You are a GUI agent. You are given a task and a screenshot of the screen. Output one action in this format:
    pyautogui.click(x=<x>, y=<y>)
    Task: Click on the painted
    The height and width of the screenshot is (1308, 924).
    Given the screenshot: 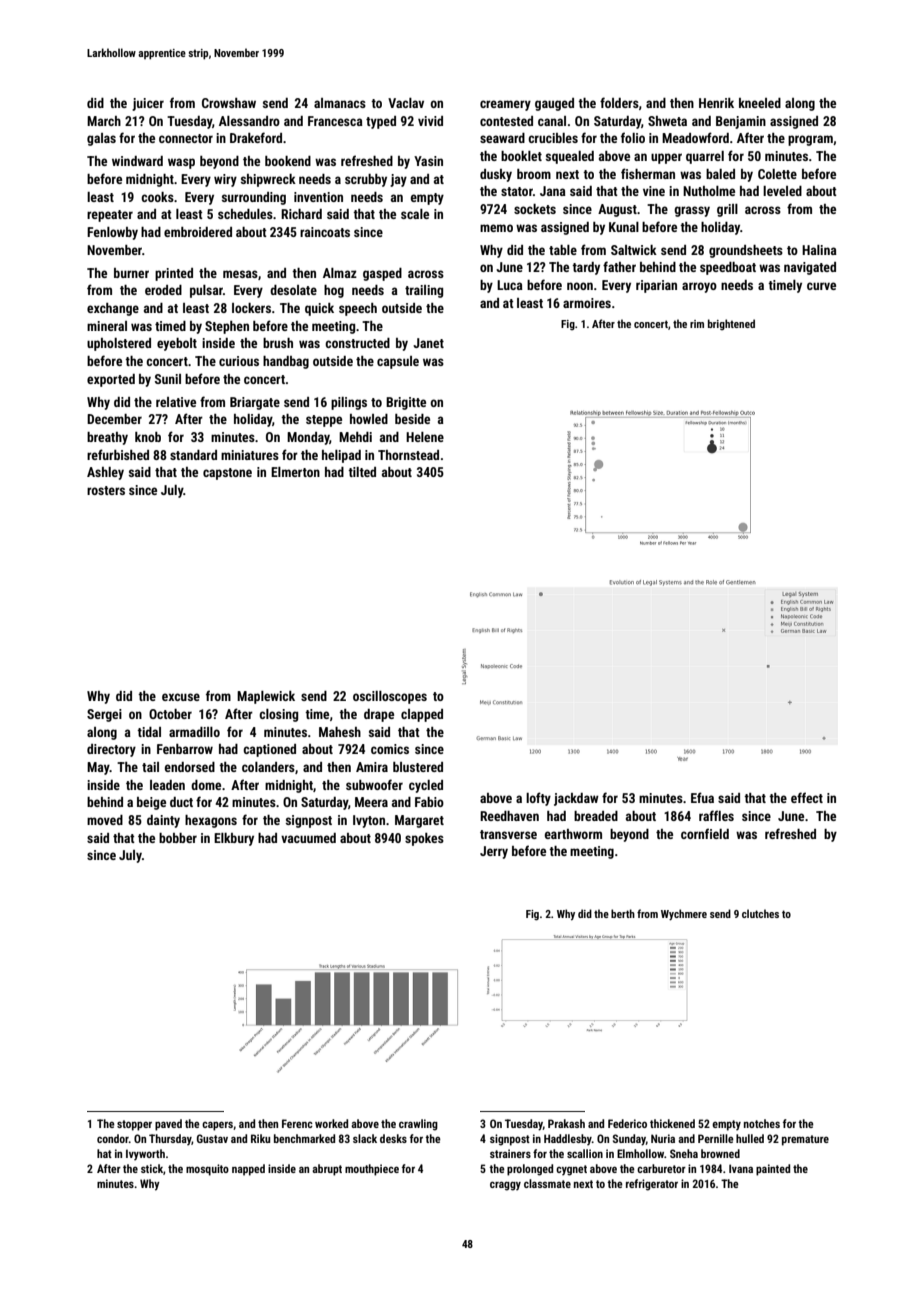 What is the action you would take?
    pyautogui.click(x=773, y=1170)
